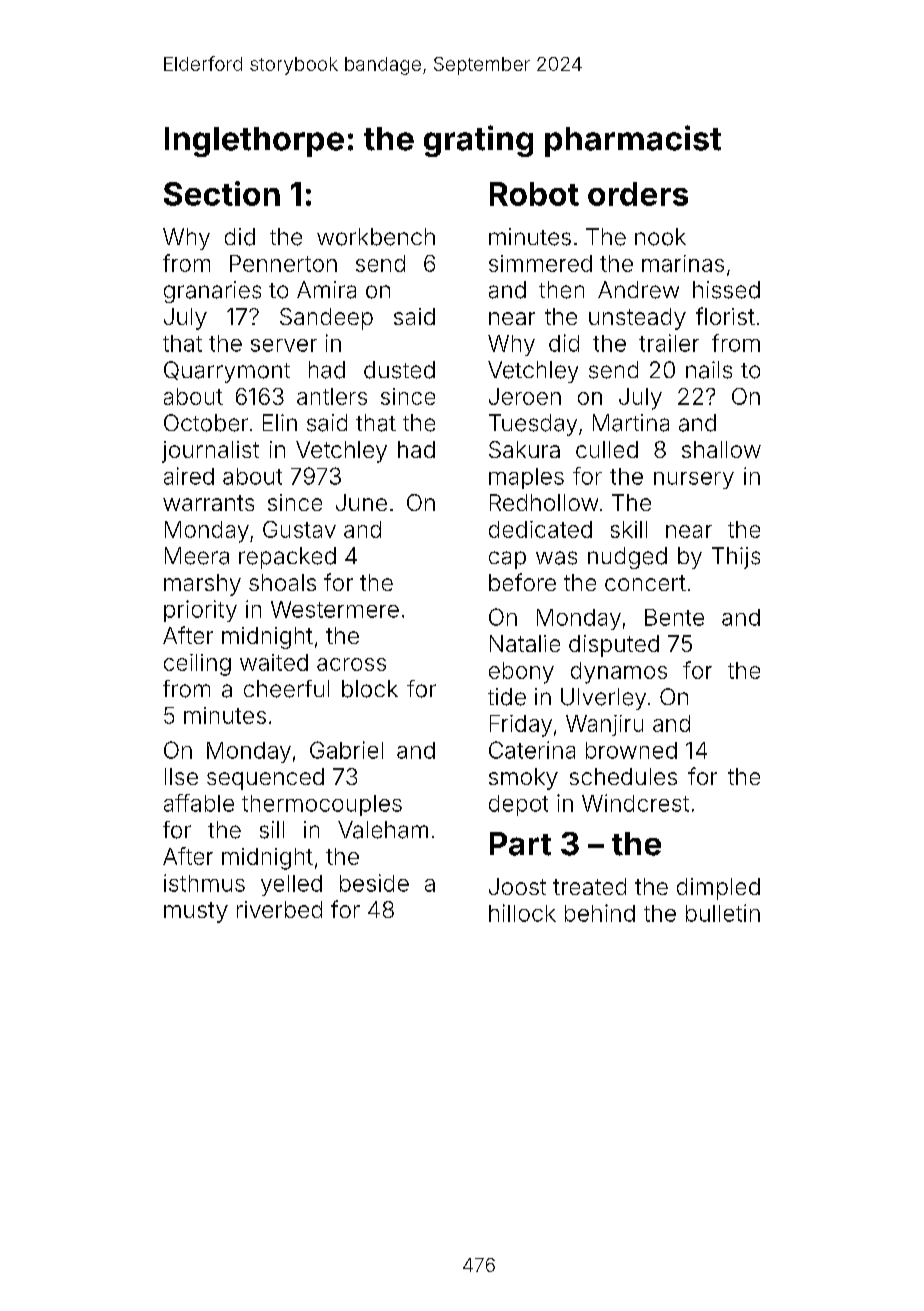 This document has width=924, height=1311. I want to click on Section, so click(222, 193).
